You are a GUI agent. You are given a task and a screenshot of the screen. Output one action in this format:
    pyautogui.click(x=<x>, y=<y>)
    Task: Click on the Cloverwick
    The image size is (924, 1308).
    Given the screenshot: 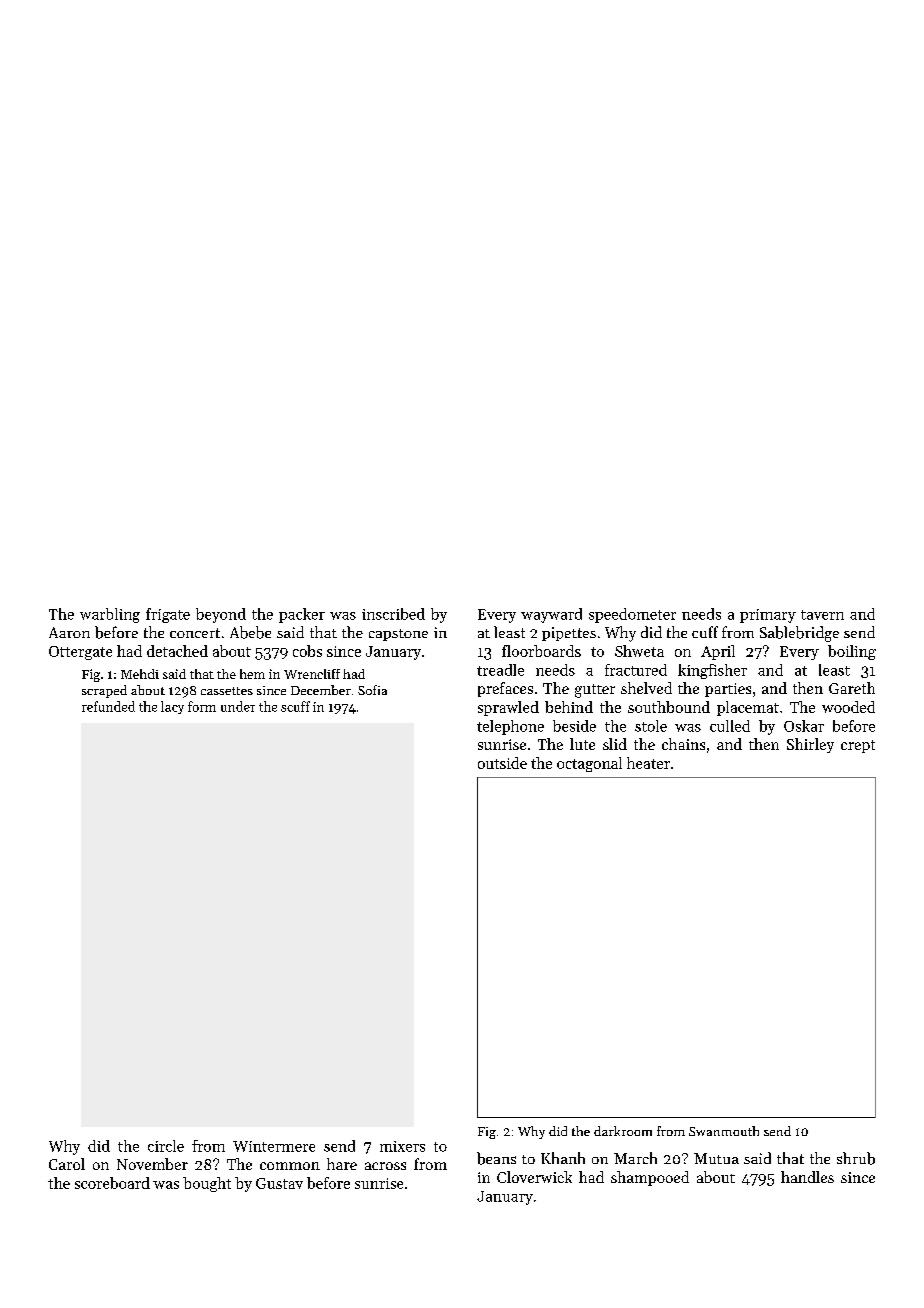 What is the action you would take?
    pyautogui.click(x=534, y=1177)
